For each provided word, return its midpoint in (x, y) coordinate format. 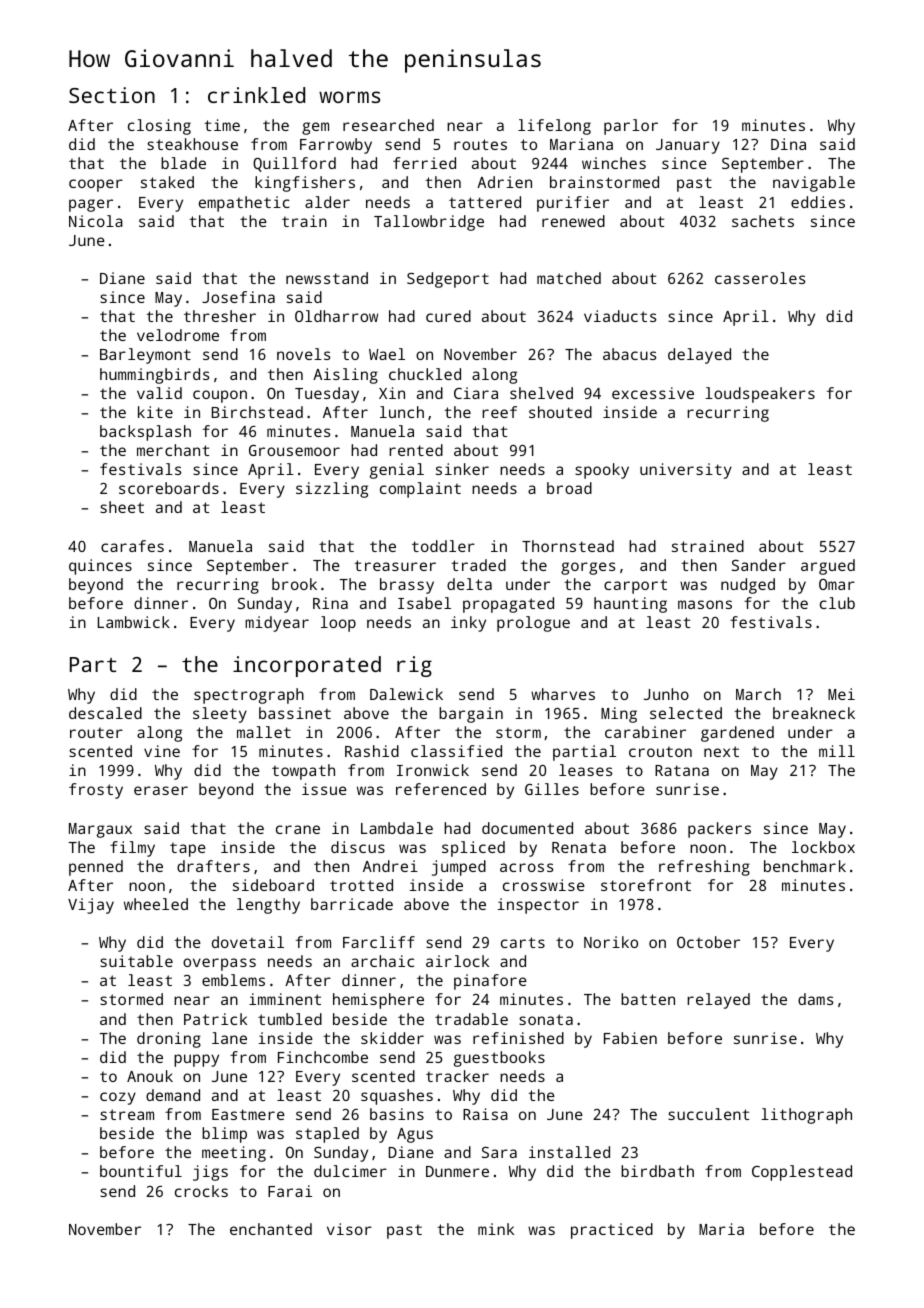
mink (496, 1229)
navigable (814, 184)
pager (91, 205)
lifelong (554, 127)
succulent (708, 1114)
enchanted (271, 1229)
